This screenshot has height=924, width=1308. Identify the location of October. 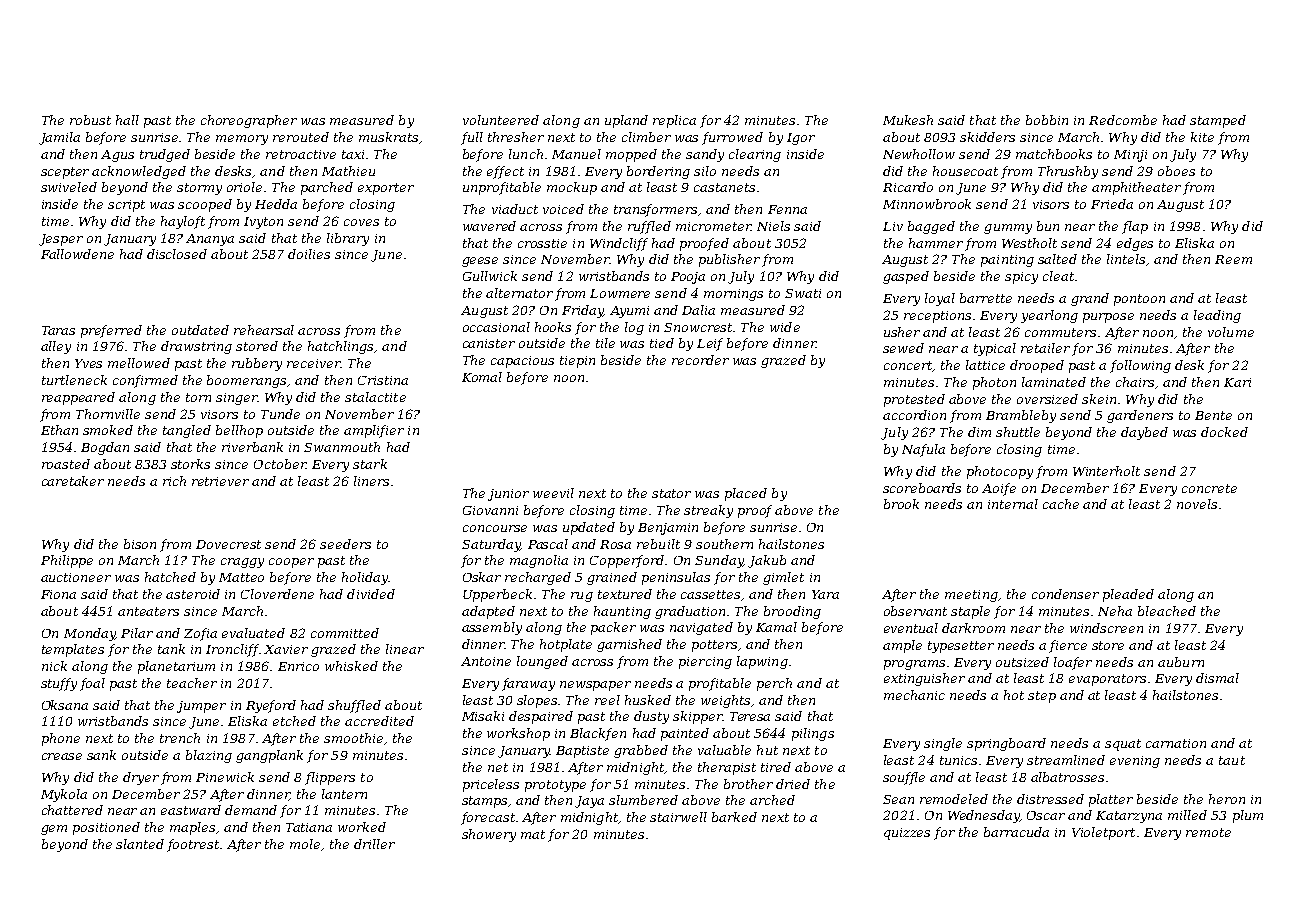
(280, 464).
